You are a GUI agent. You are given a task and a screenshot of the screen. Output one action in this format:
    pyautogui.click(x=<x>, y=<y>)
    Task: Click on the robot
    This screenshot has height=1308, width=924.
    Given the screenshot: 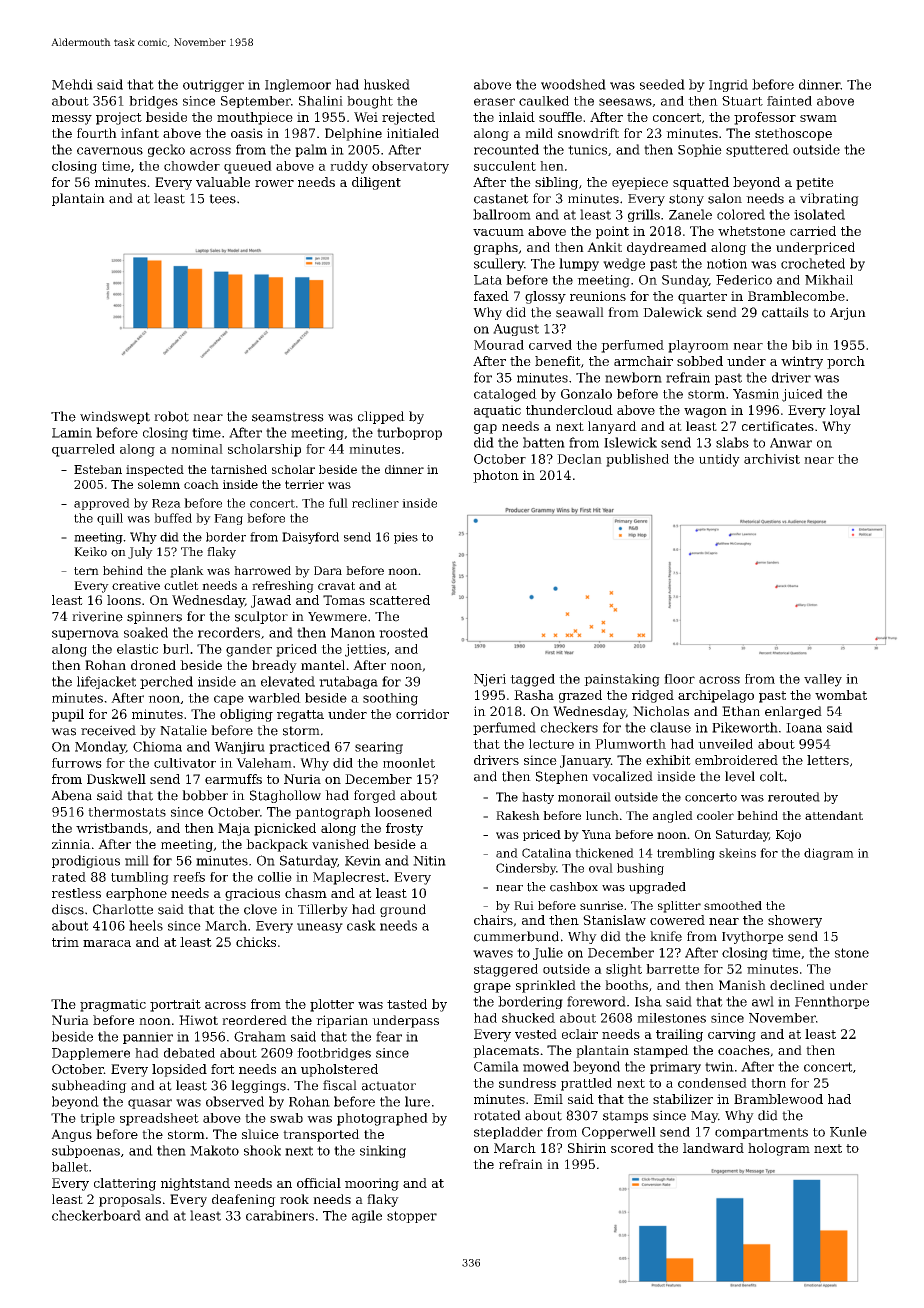 What is the action you would take?
    pyautogui.click(x=171, y=416)
